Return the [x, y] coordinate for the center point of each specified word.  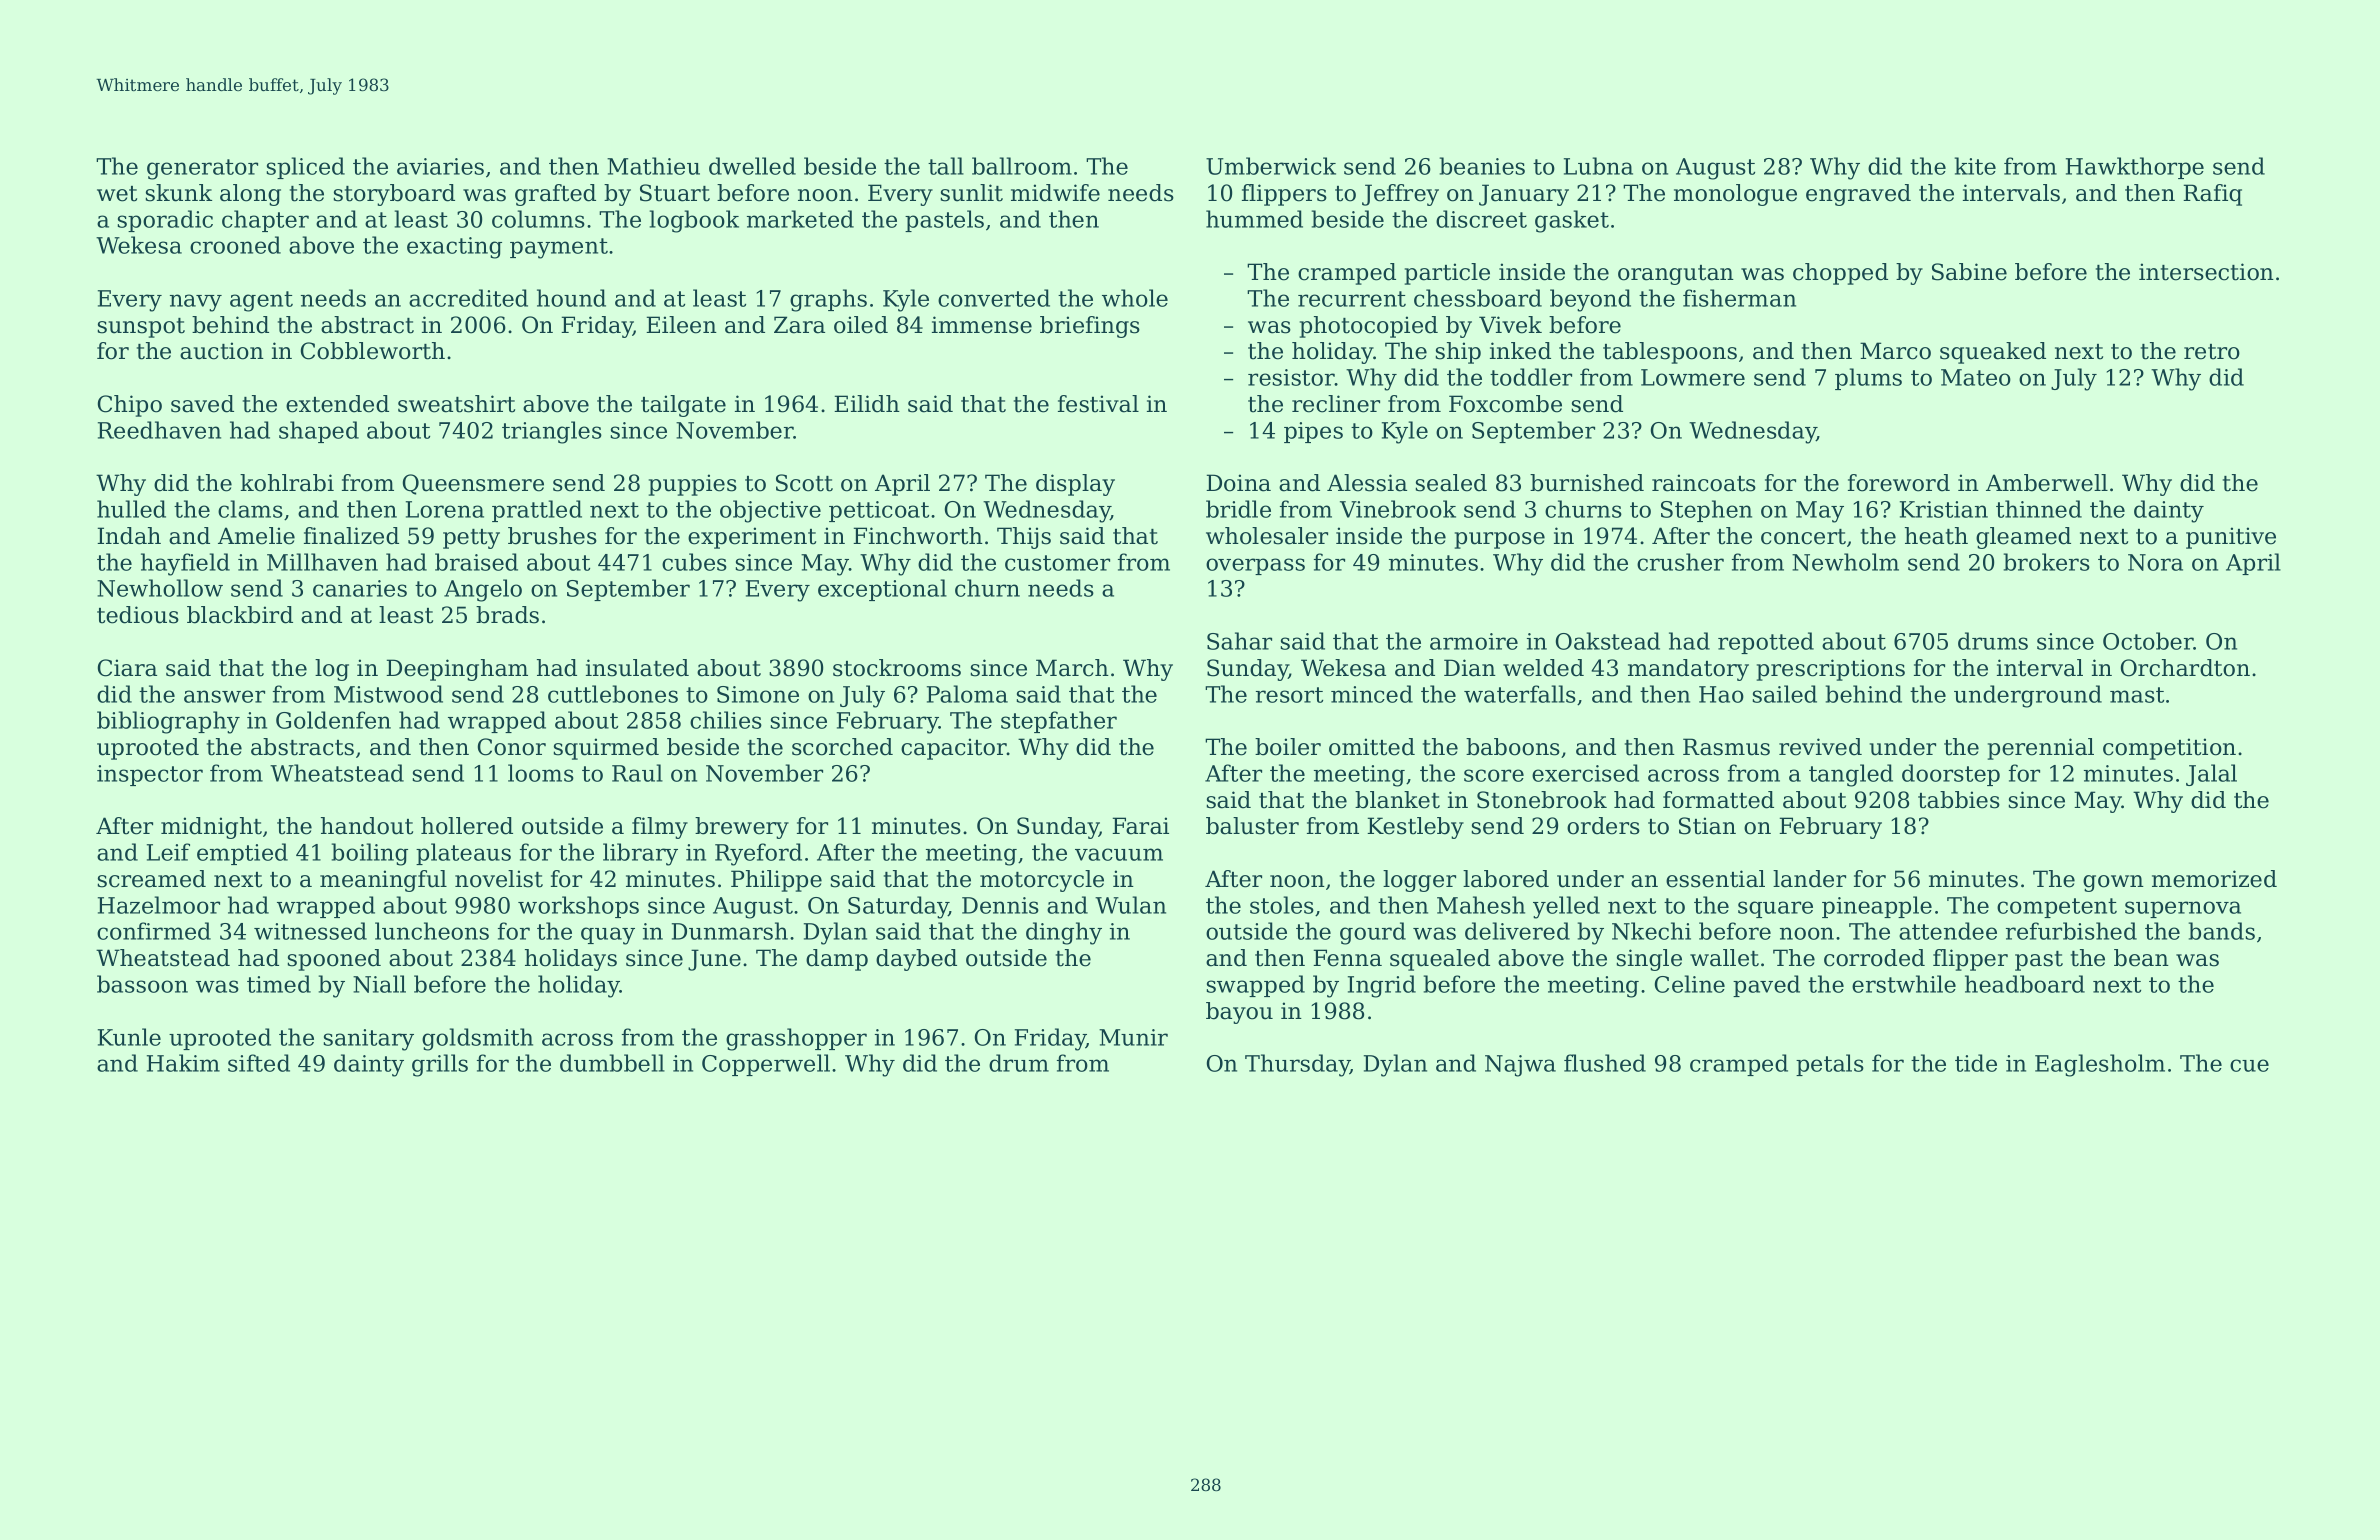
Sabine [1969, 272]
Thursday [1297, 1065]
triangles [552, 432]
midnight [211, 828]
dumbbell [612, 1063]
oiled [861, 325]
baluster [1252, 826]
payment [559, 248]
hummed [1254, 219]
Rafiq [2212, 195]
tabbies [1959, 800]
